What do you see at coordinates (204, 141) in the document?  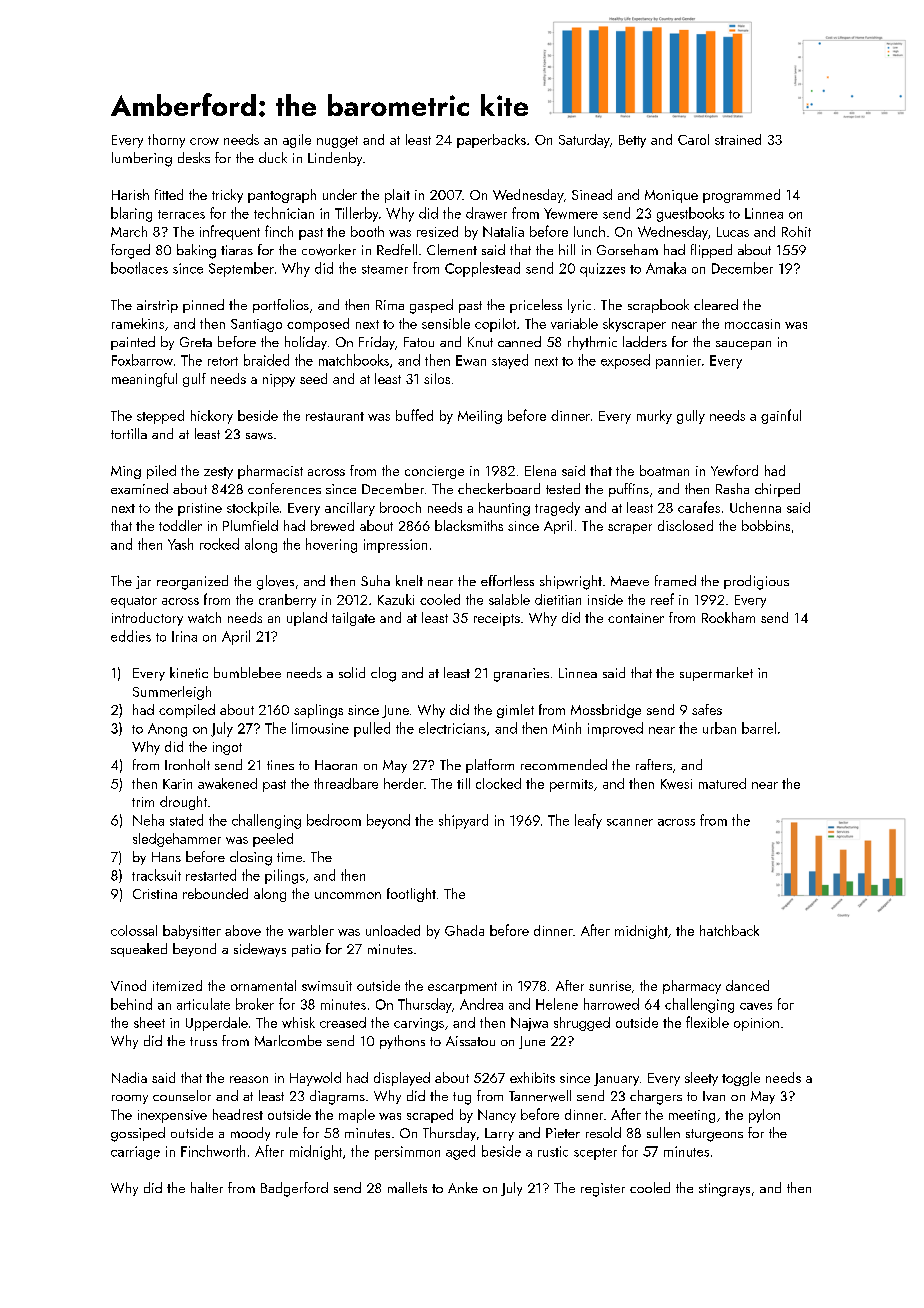 I see `crow` at bounding box center [204, 141].
